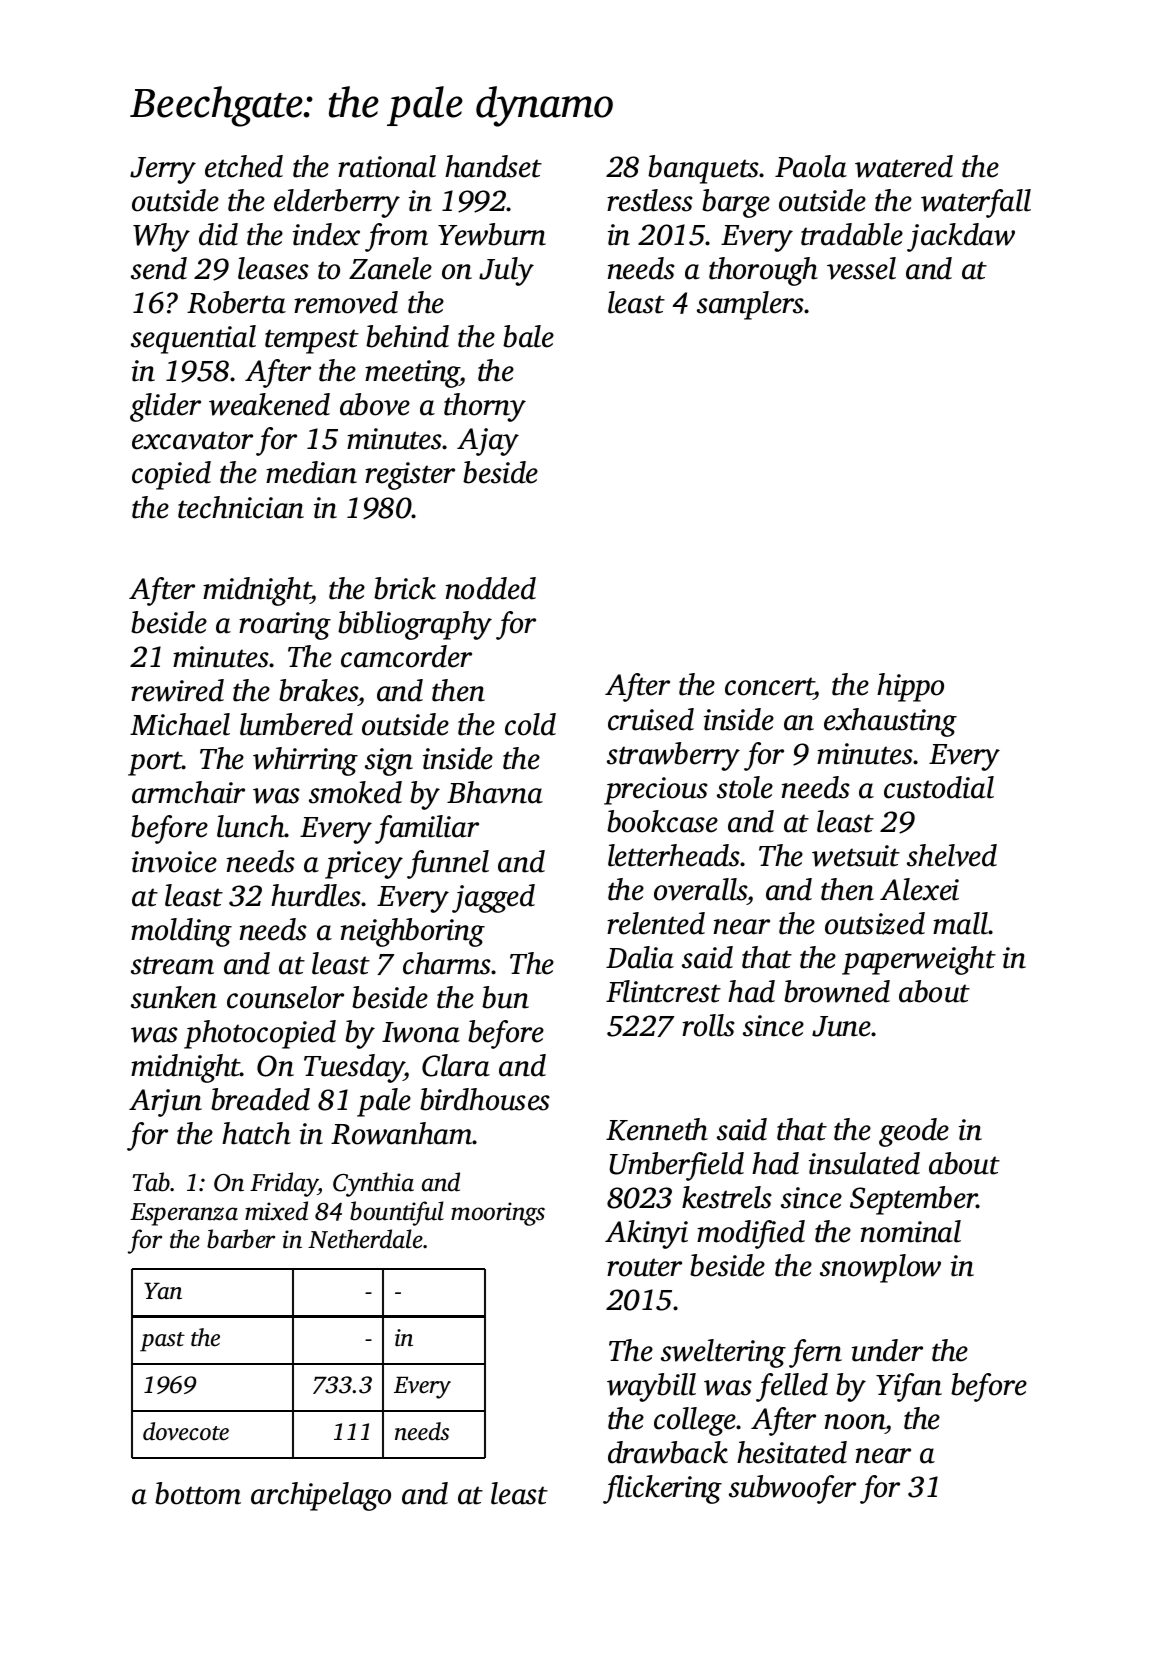  What do you see at coordinates (939, 787) in the image?
I see `custodial` at bounding box center [939, 787].
